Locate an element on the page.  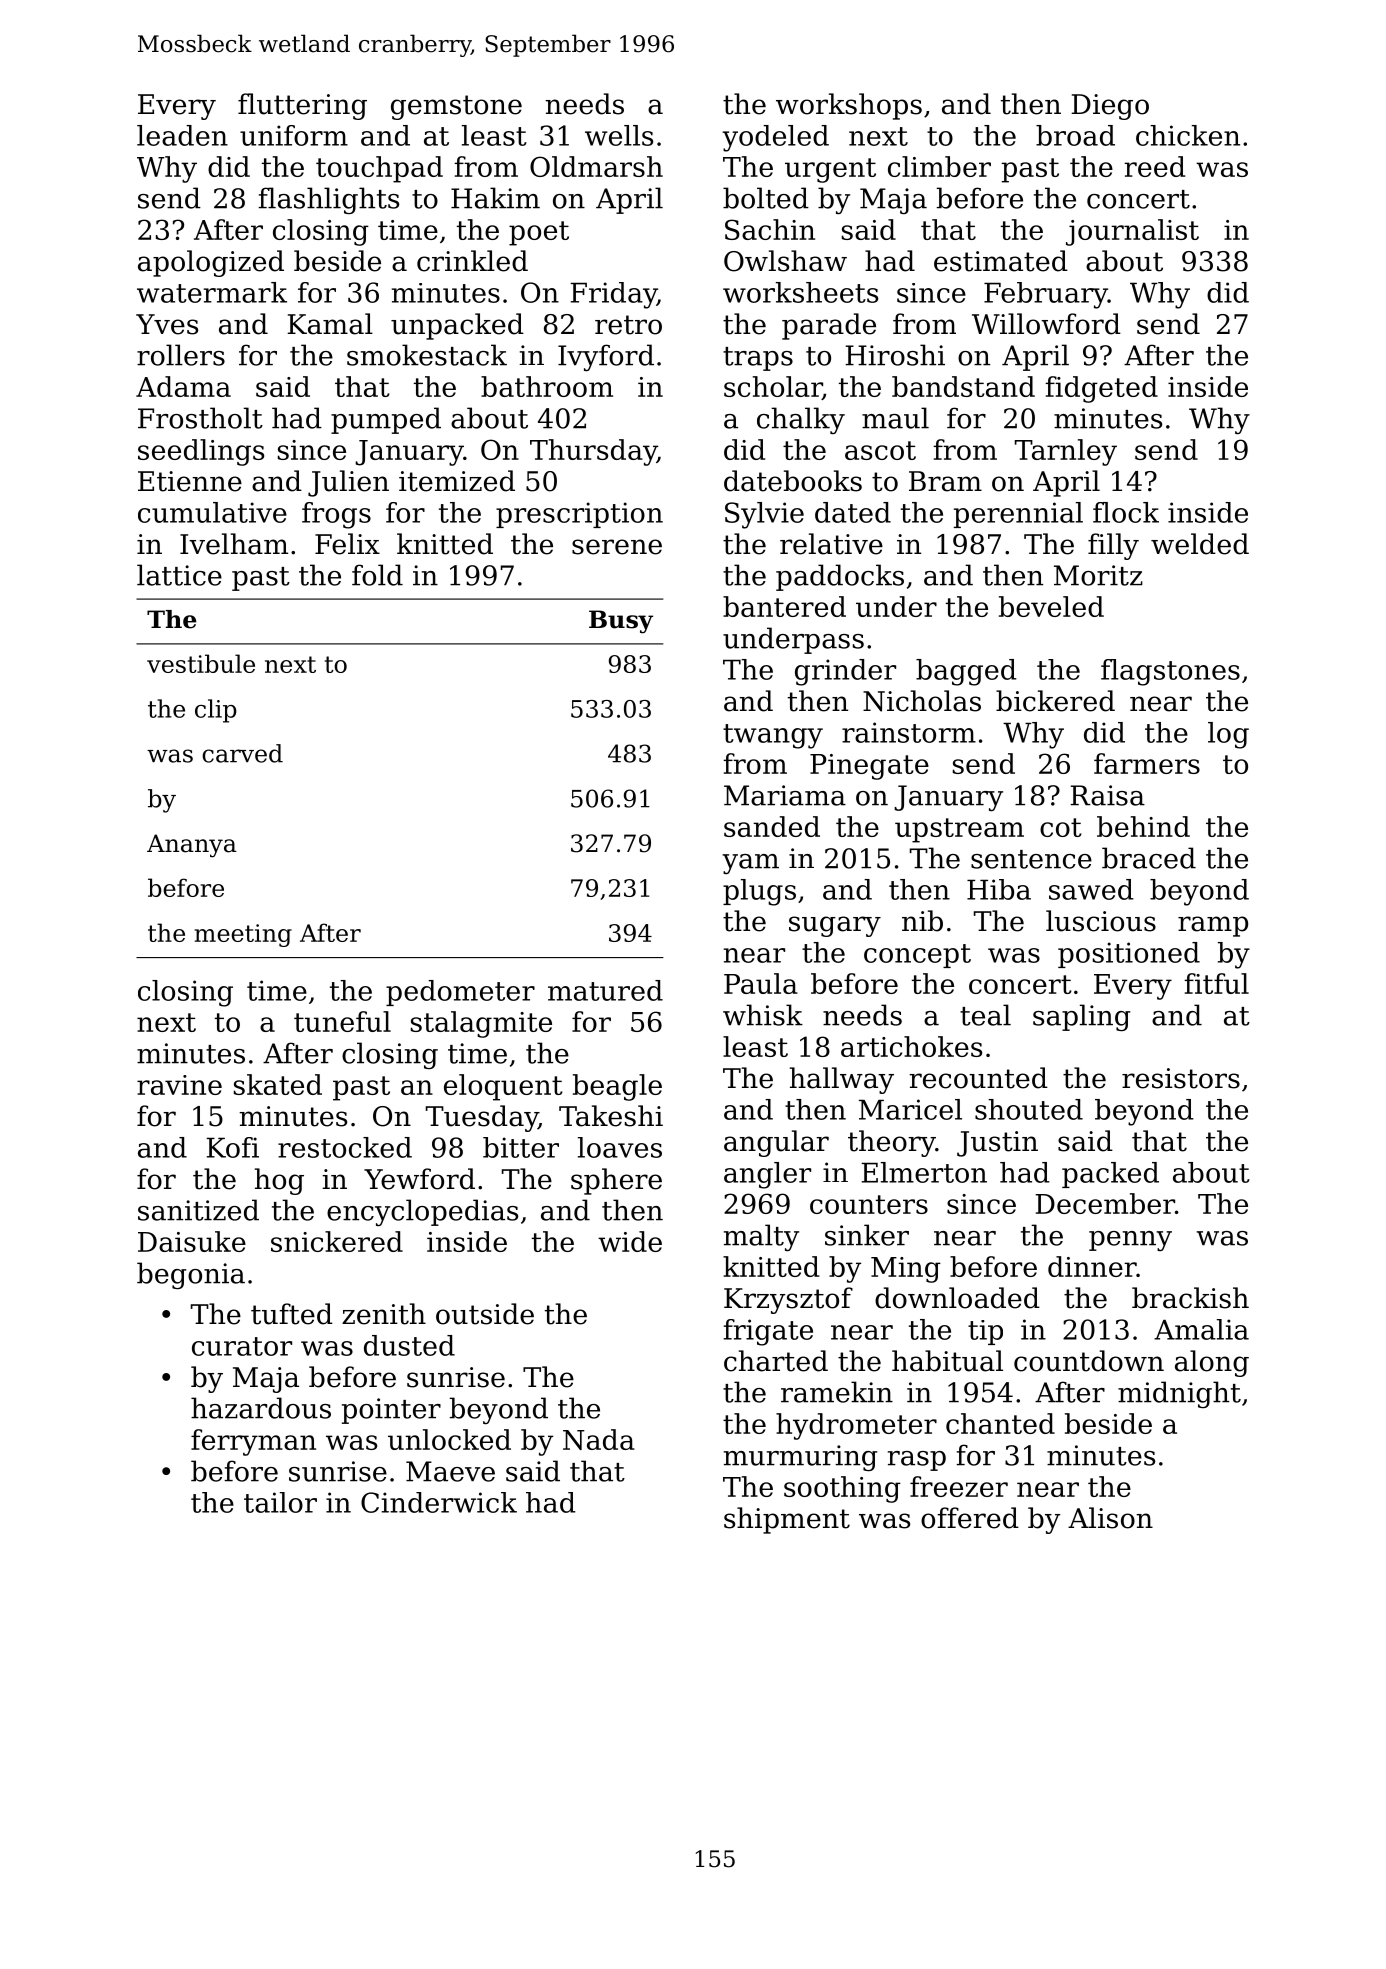
behind is located at coordinates (1143, 826).
